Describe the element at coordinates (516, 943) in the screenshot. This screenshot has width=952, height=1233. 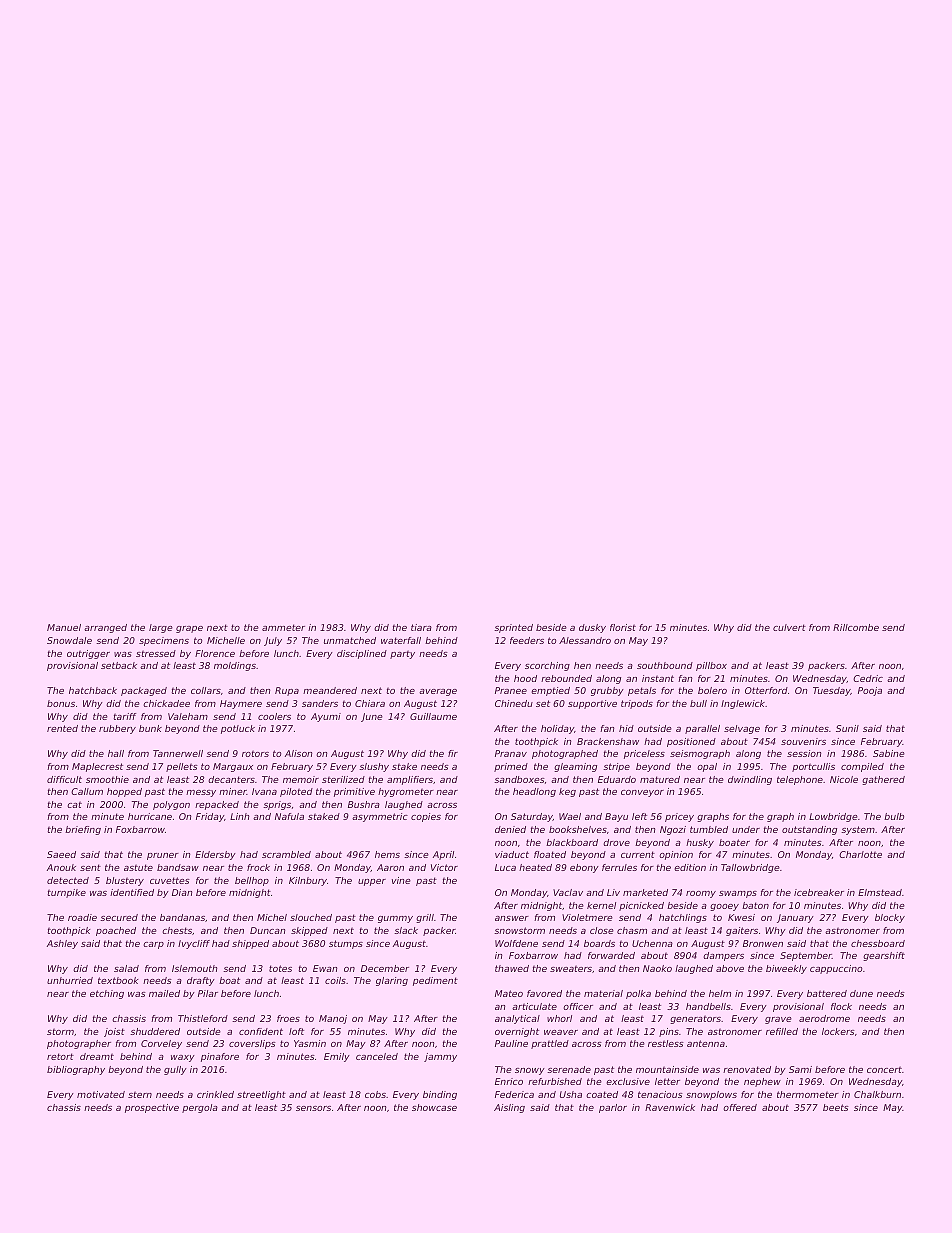
I see `Wolfdene` at that location.
